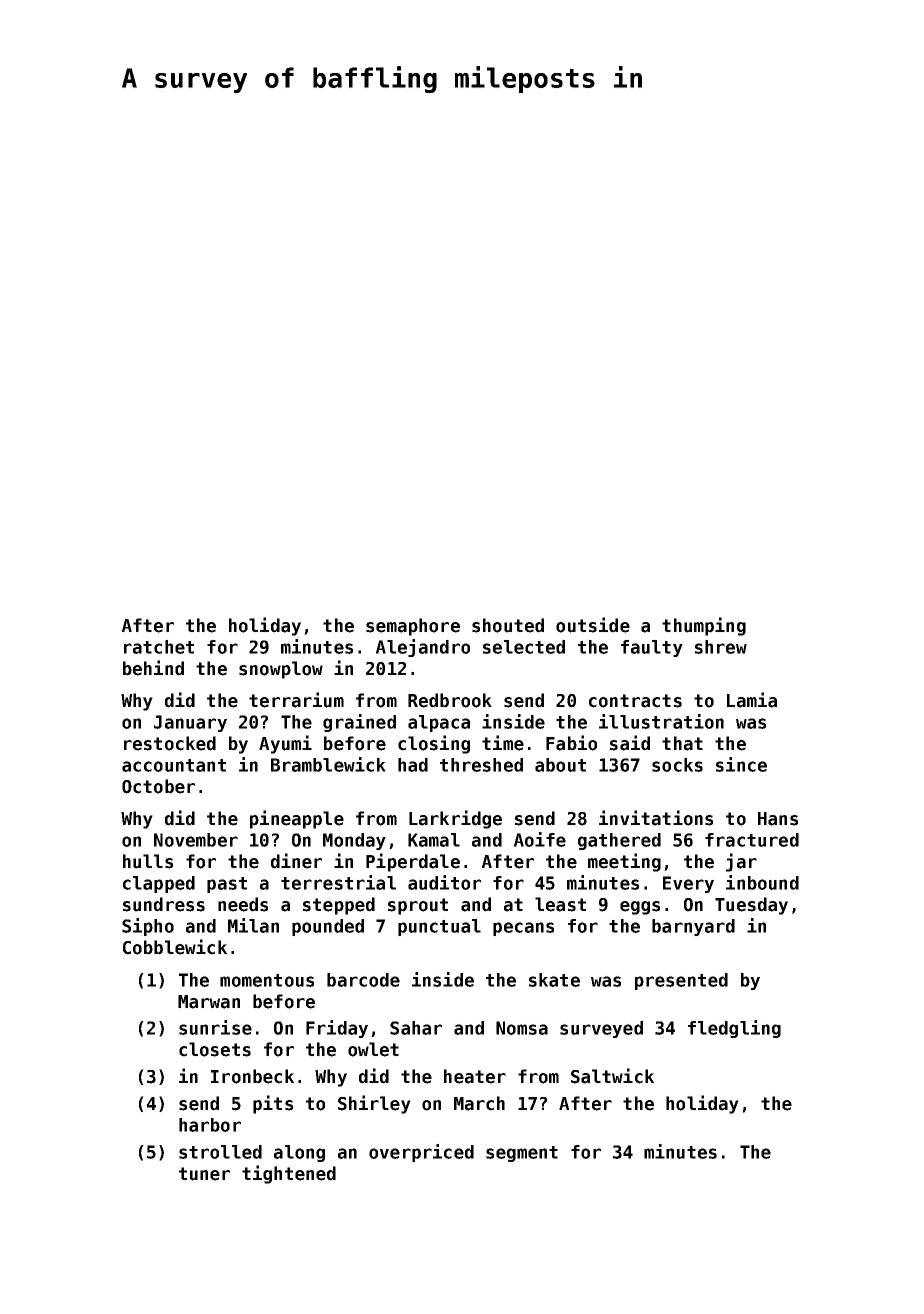 The width and height of the image is (924, 1314). I want to click on March, so click(479, 1103).
